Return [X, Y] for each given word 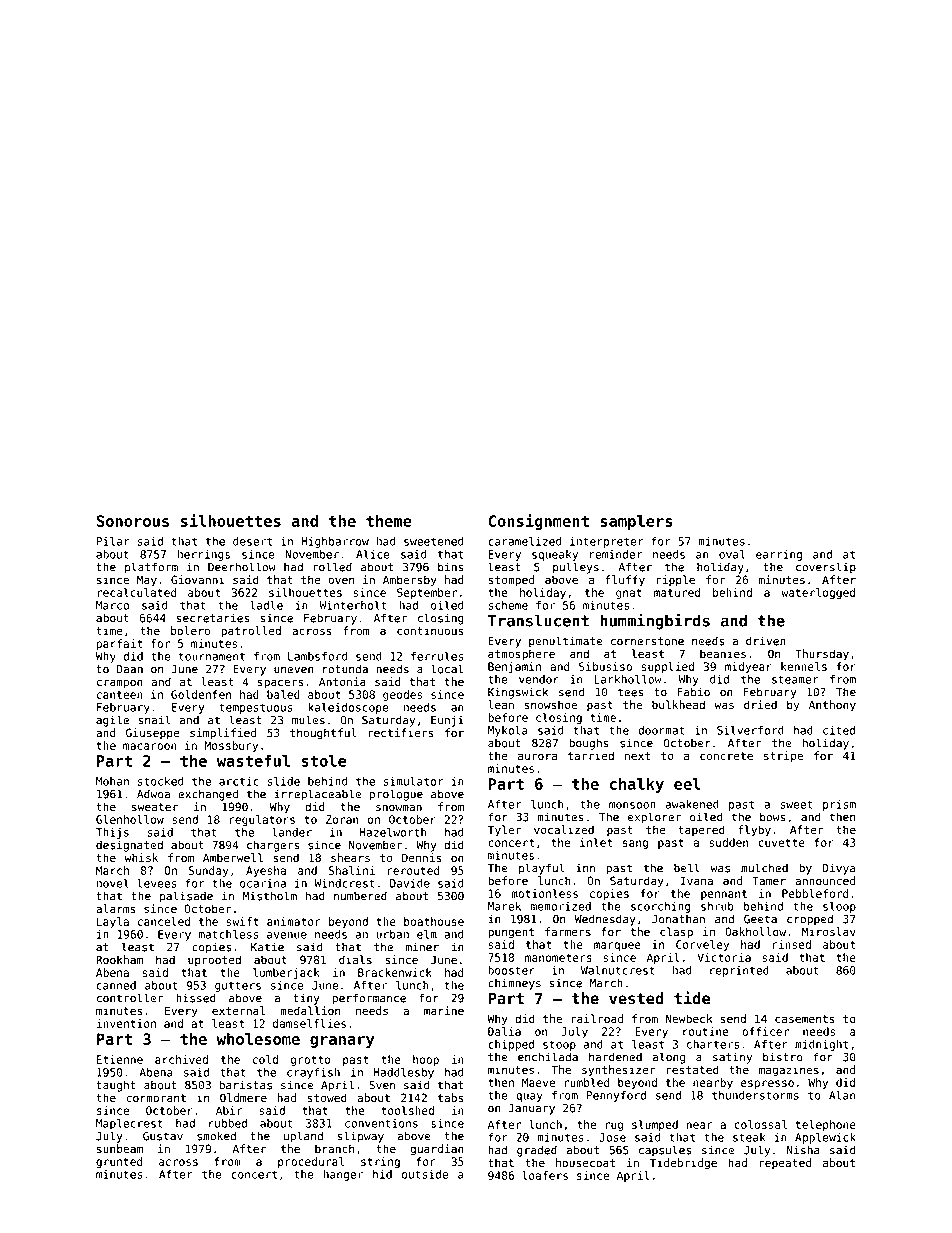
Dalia [504, 1031]
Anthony [832, 706]
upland [303, 1137]
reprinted [739, 971]
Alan [842, 1095]
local [447, 669]
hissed [196, 998]
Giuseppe [153, 733]
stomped [511, 581]
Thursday [822, 655]
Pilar [113, 541]
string [380, 1162]
